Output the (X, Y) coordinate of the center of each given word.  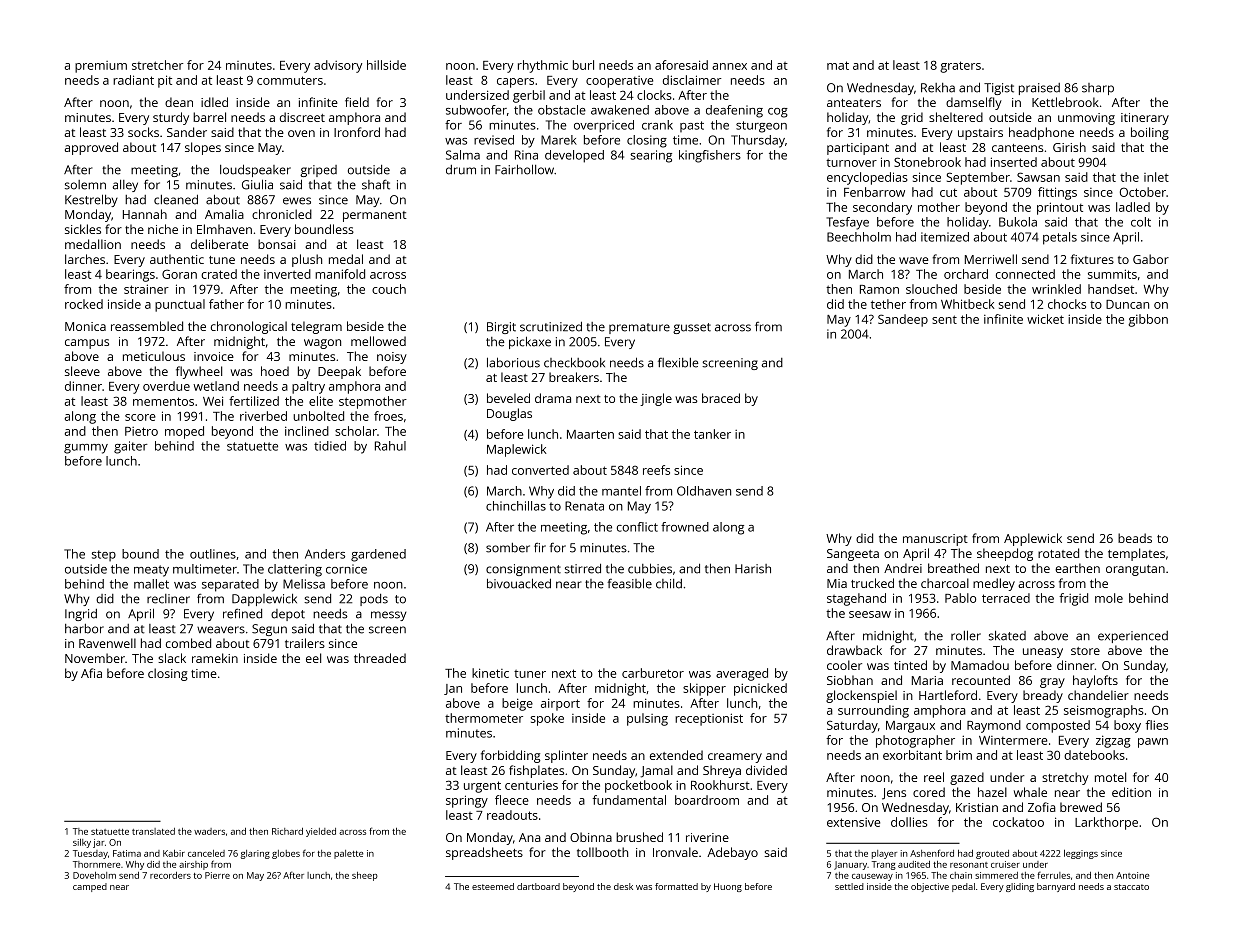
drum (461, 170)
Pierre (217, 875)
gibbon (1148, 320)
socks (143, 132)
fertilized (254, 401)
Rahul (390, 446)
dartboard (538, 886)
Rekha (938, 88)
